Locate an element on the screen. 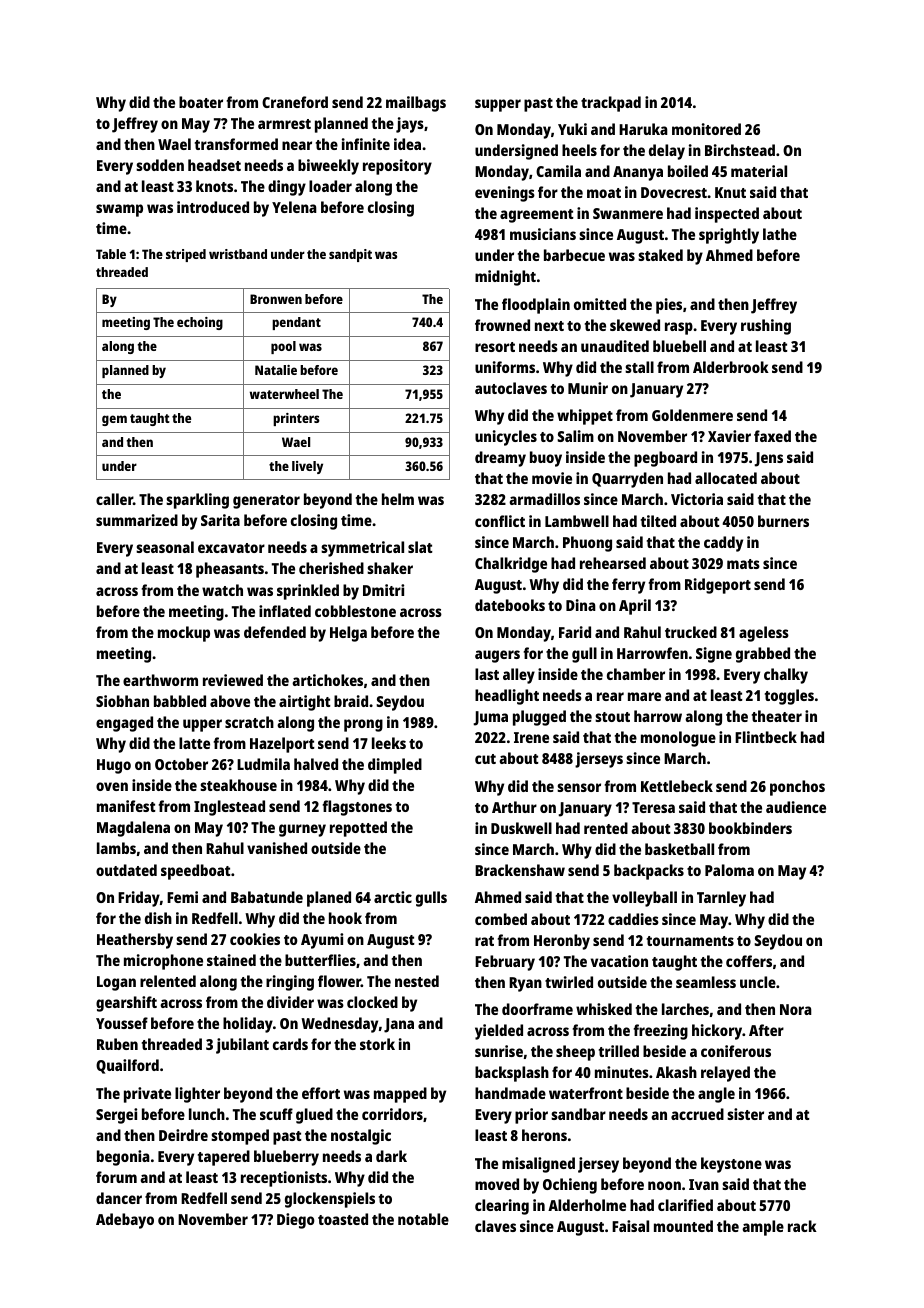 The image size is (924, 1308). Phuong is located at coordinates (587, 544).
